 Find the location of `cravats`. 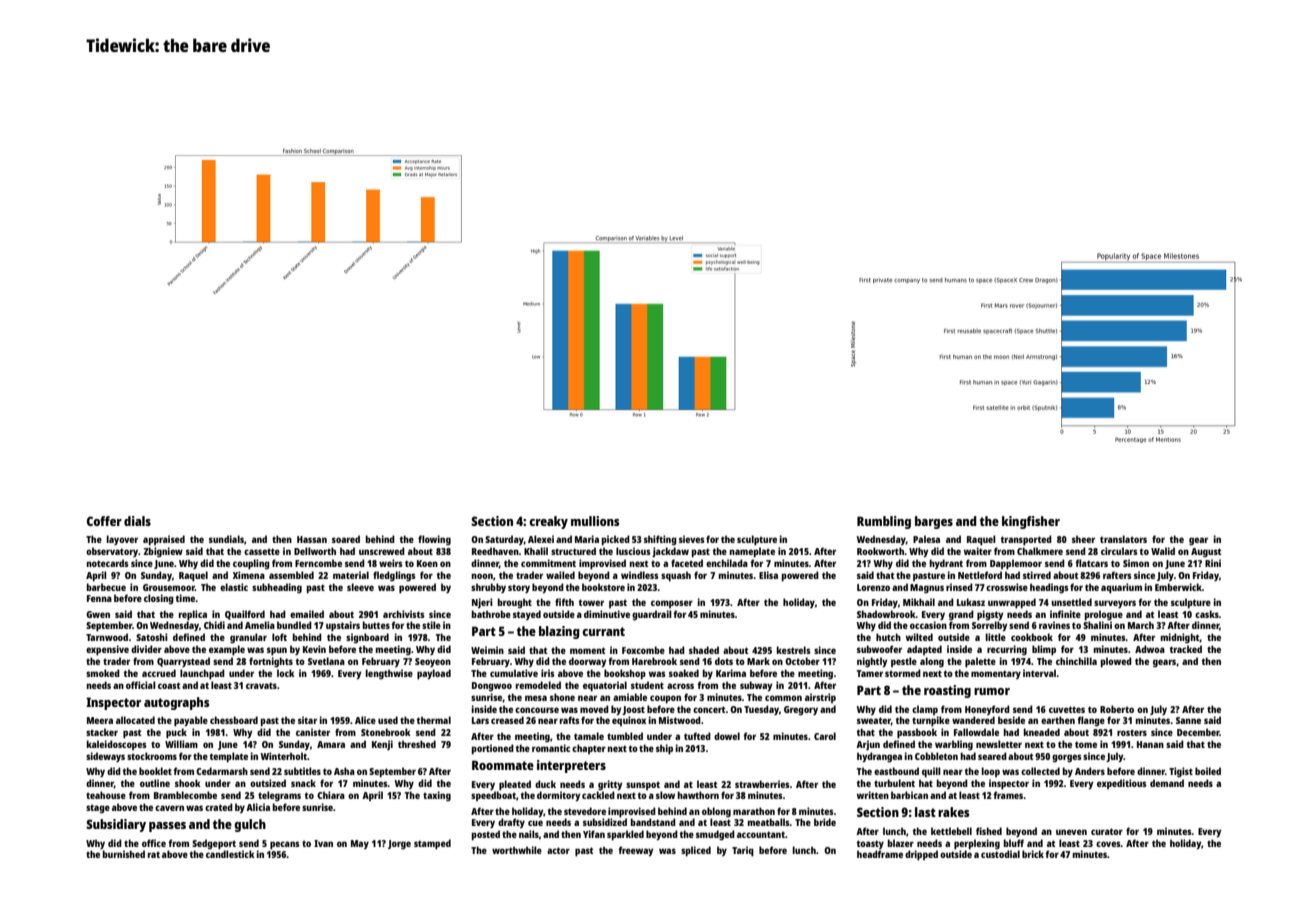

cravats is located at coordinates (261, 685).
